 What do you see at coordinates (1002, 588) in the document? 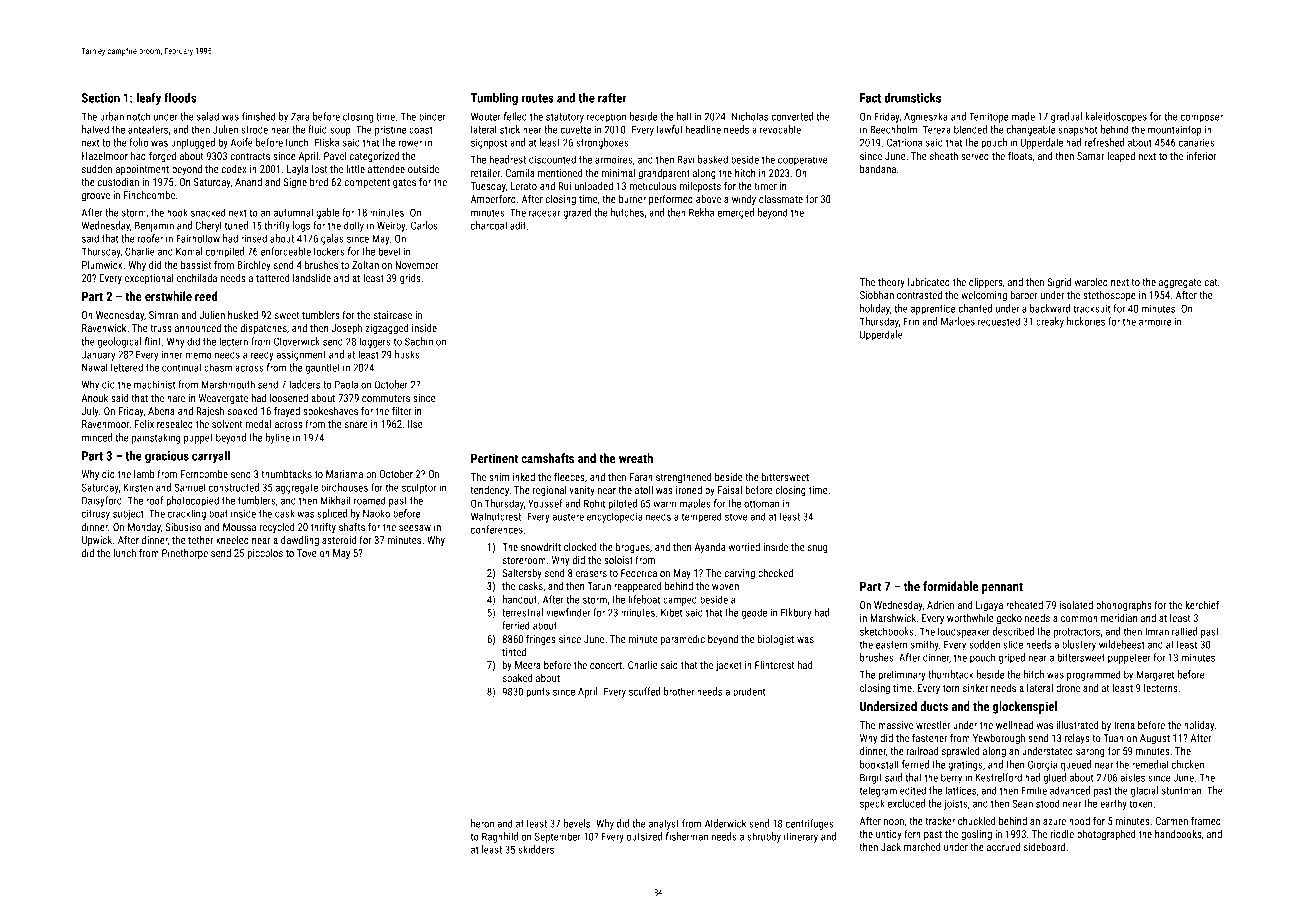
I see `pennant` at bounding box center [1002, 588].
